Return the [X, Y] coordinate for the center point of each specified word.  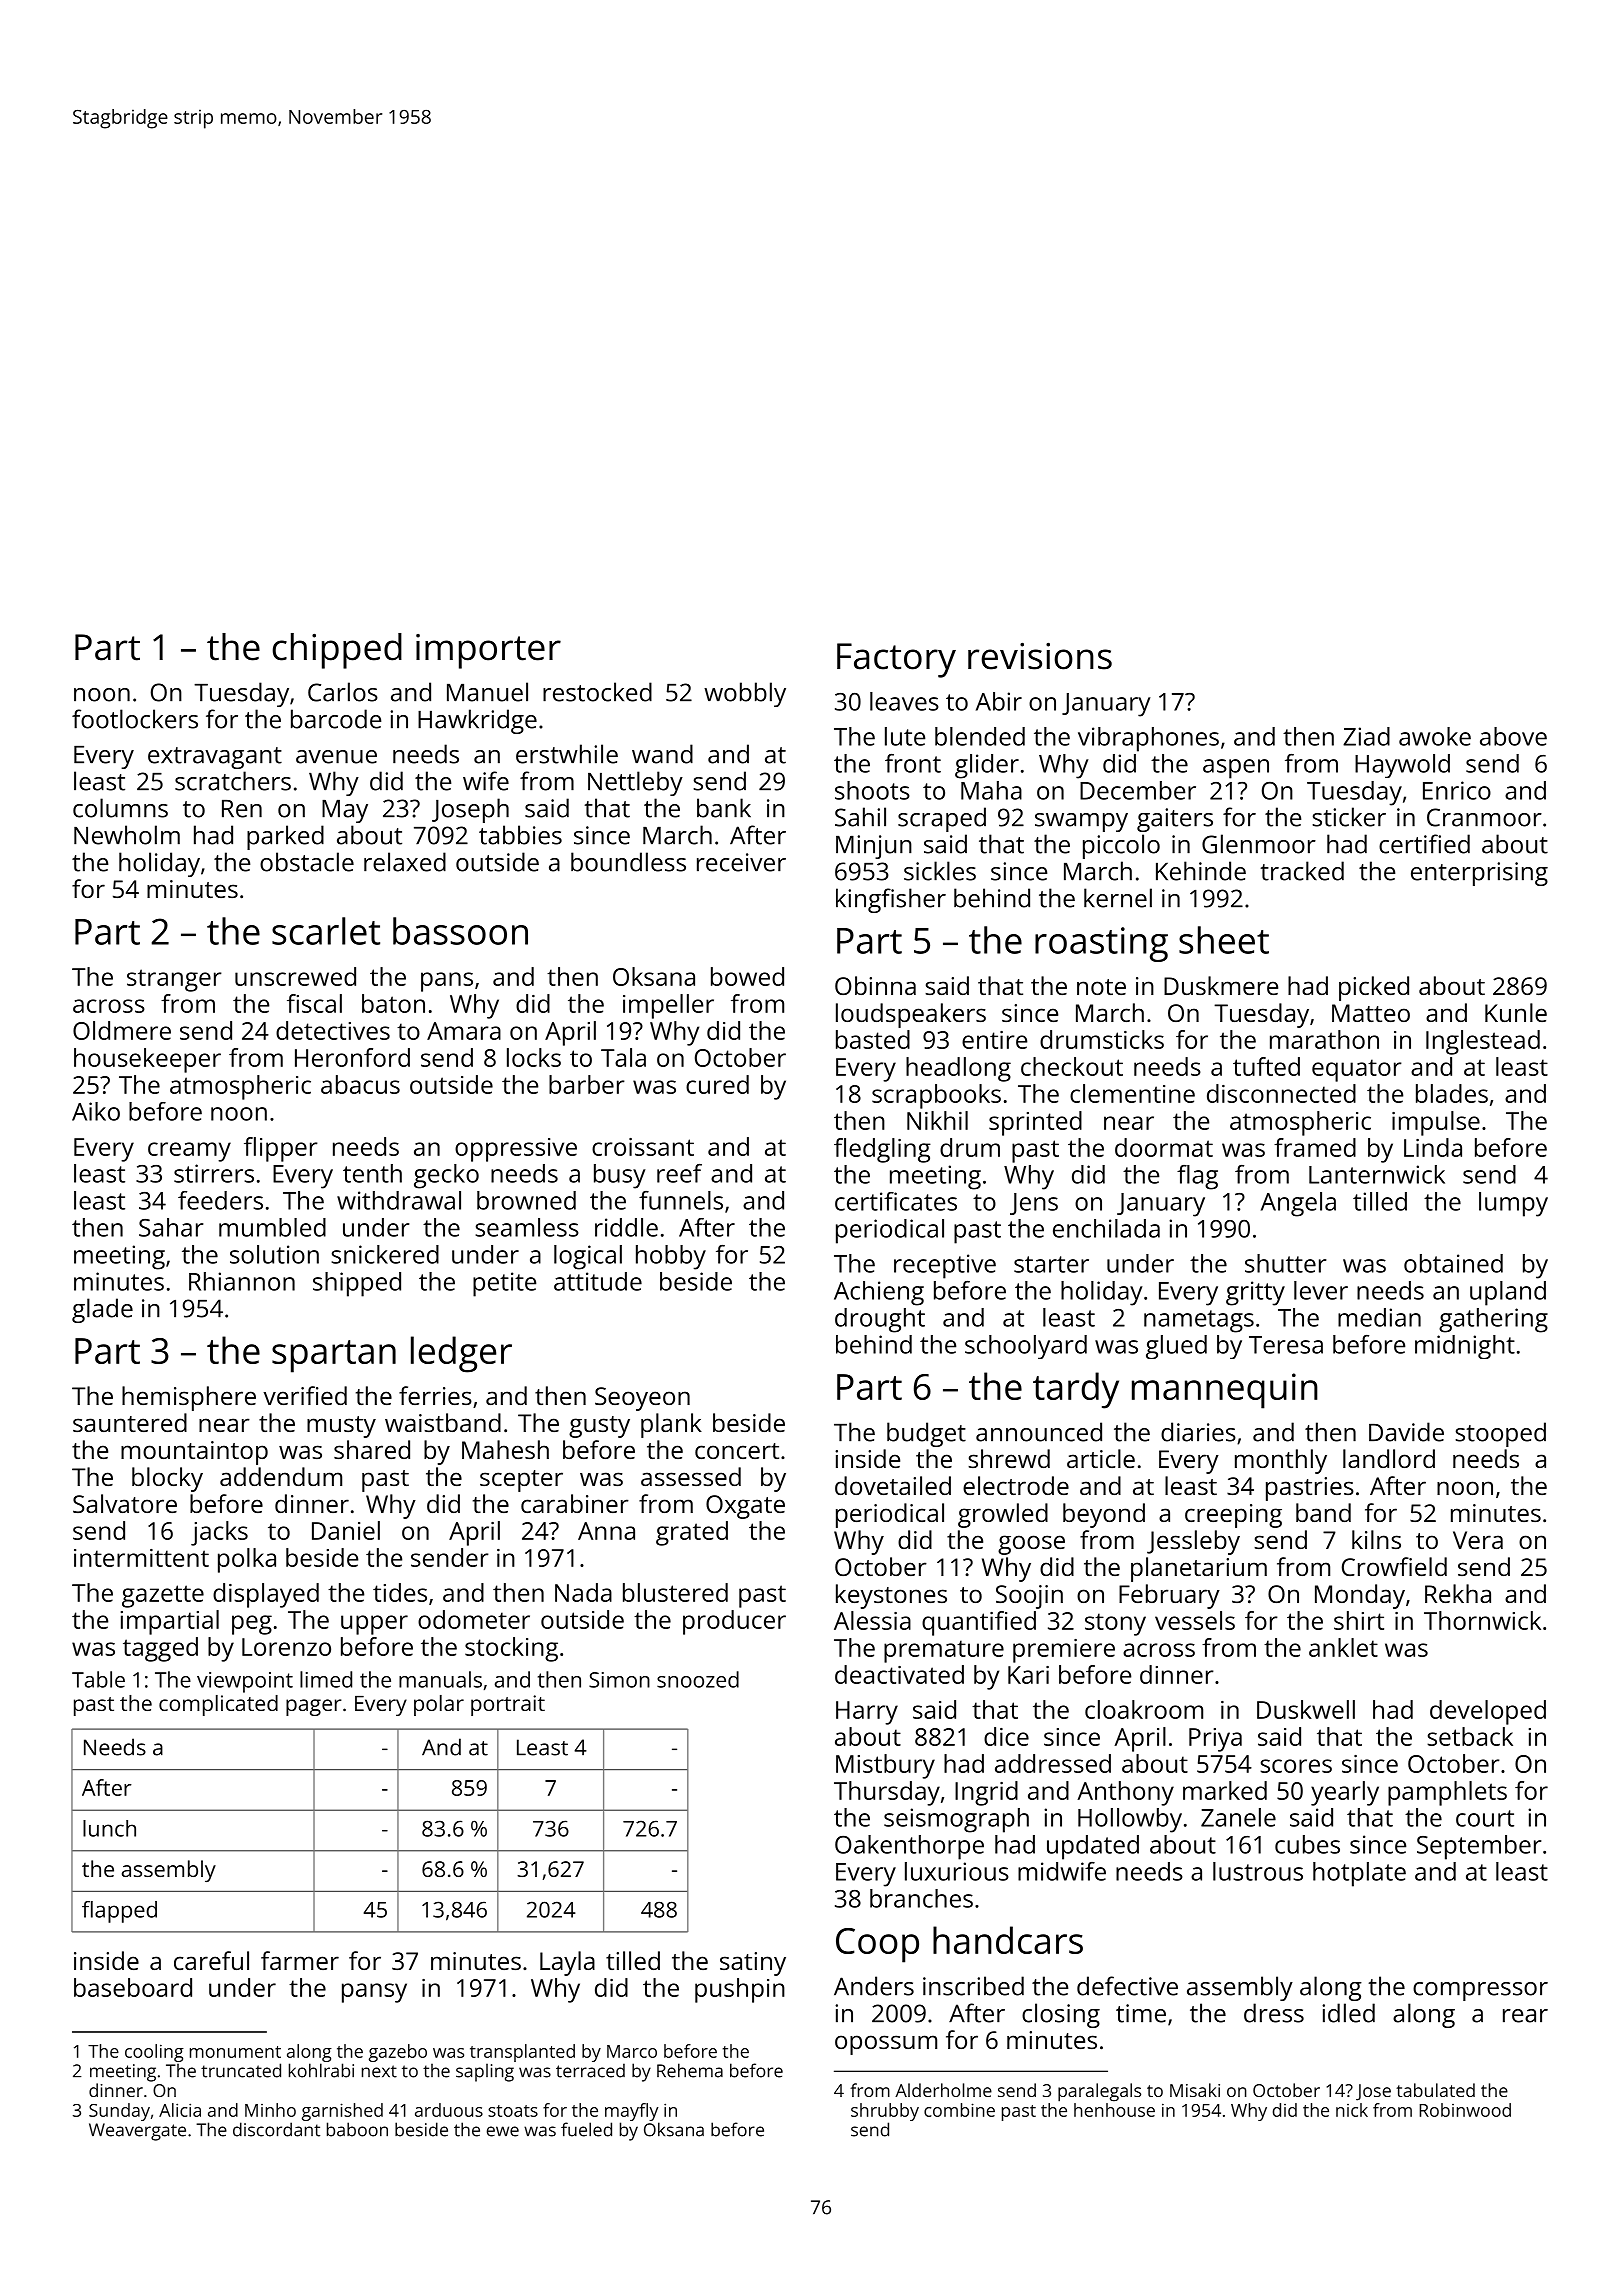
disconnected [1281, 1093]
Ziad [1366, 736]
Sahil [860, 817]
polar [439, 1705]
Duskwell [1306, 1709]
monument [235, 2052]
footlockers [135, 719]
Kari [1028, 1675]
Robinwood [1465, 2110]
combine [959, 2110]
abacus [360, 1084]
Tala [623, 1057]
